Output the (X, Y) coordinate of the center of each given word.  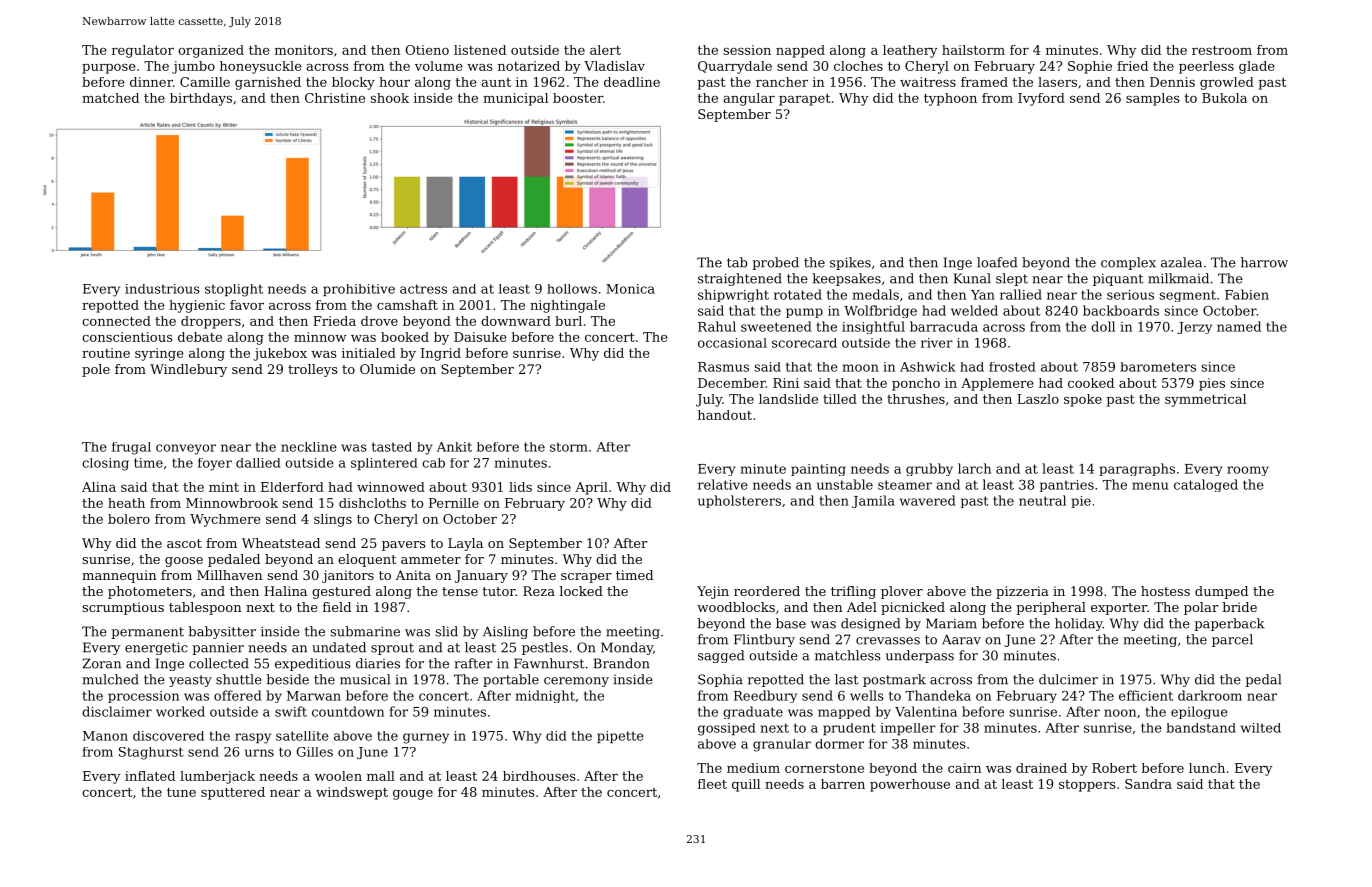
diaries (378, 663)
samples (1153, 99)
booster (578, 98)
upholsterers (739, 501)
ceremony (576, 682)
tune (181, 792)
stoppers (1087, 786)
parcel (1232, 640)
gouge (413, 795)
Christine (335, 98)
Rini (786, 383)
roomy (1248, 471)
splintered (384, 464)
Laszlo (1038, 399)
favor (247, 305)
